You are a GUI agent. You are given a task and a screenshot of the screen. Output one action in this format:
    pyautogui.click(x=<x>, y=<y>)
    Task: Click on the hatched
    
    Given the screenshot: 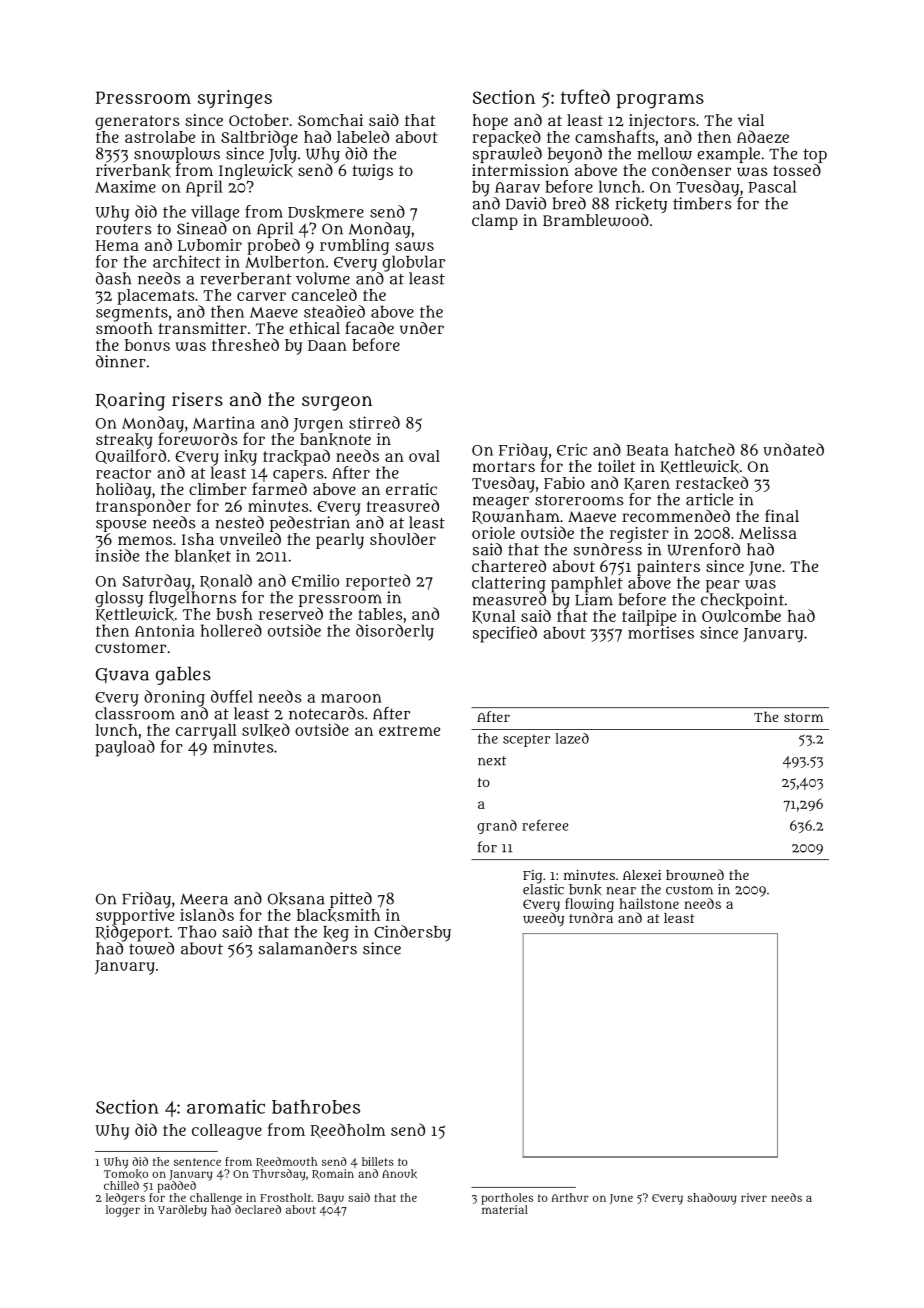 What is the action you would take?
    pyautogui.click(x=705, y=449)
